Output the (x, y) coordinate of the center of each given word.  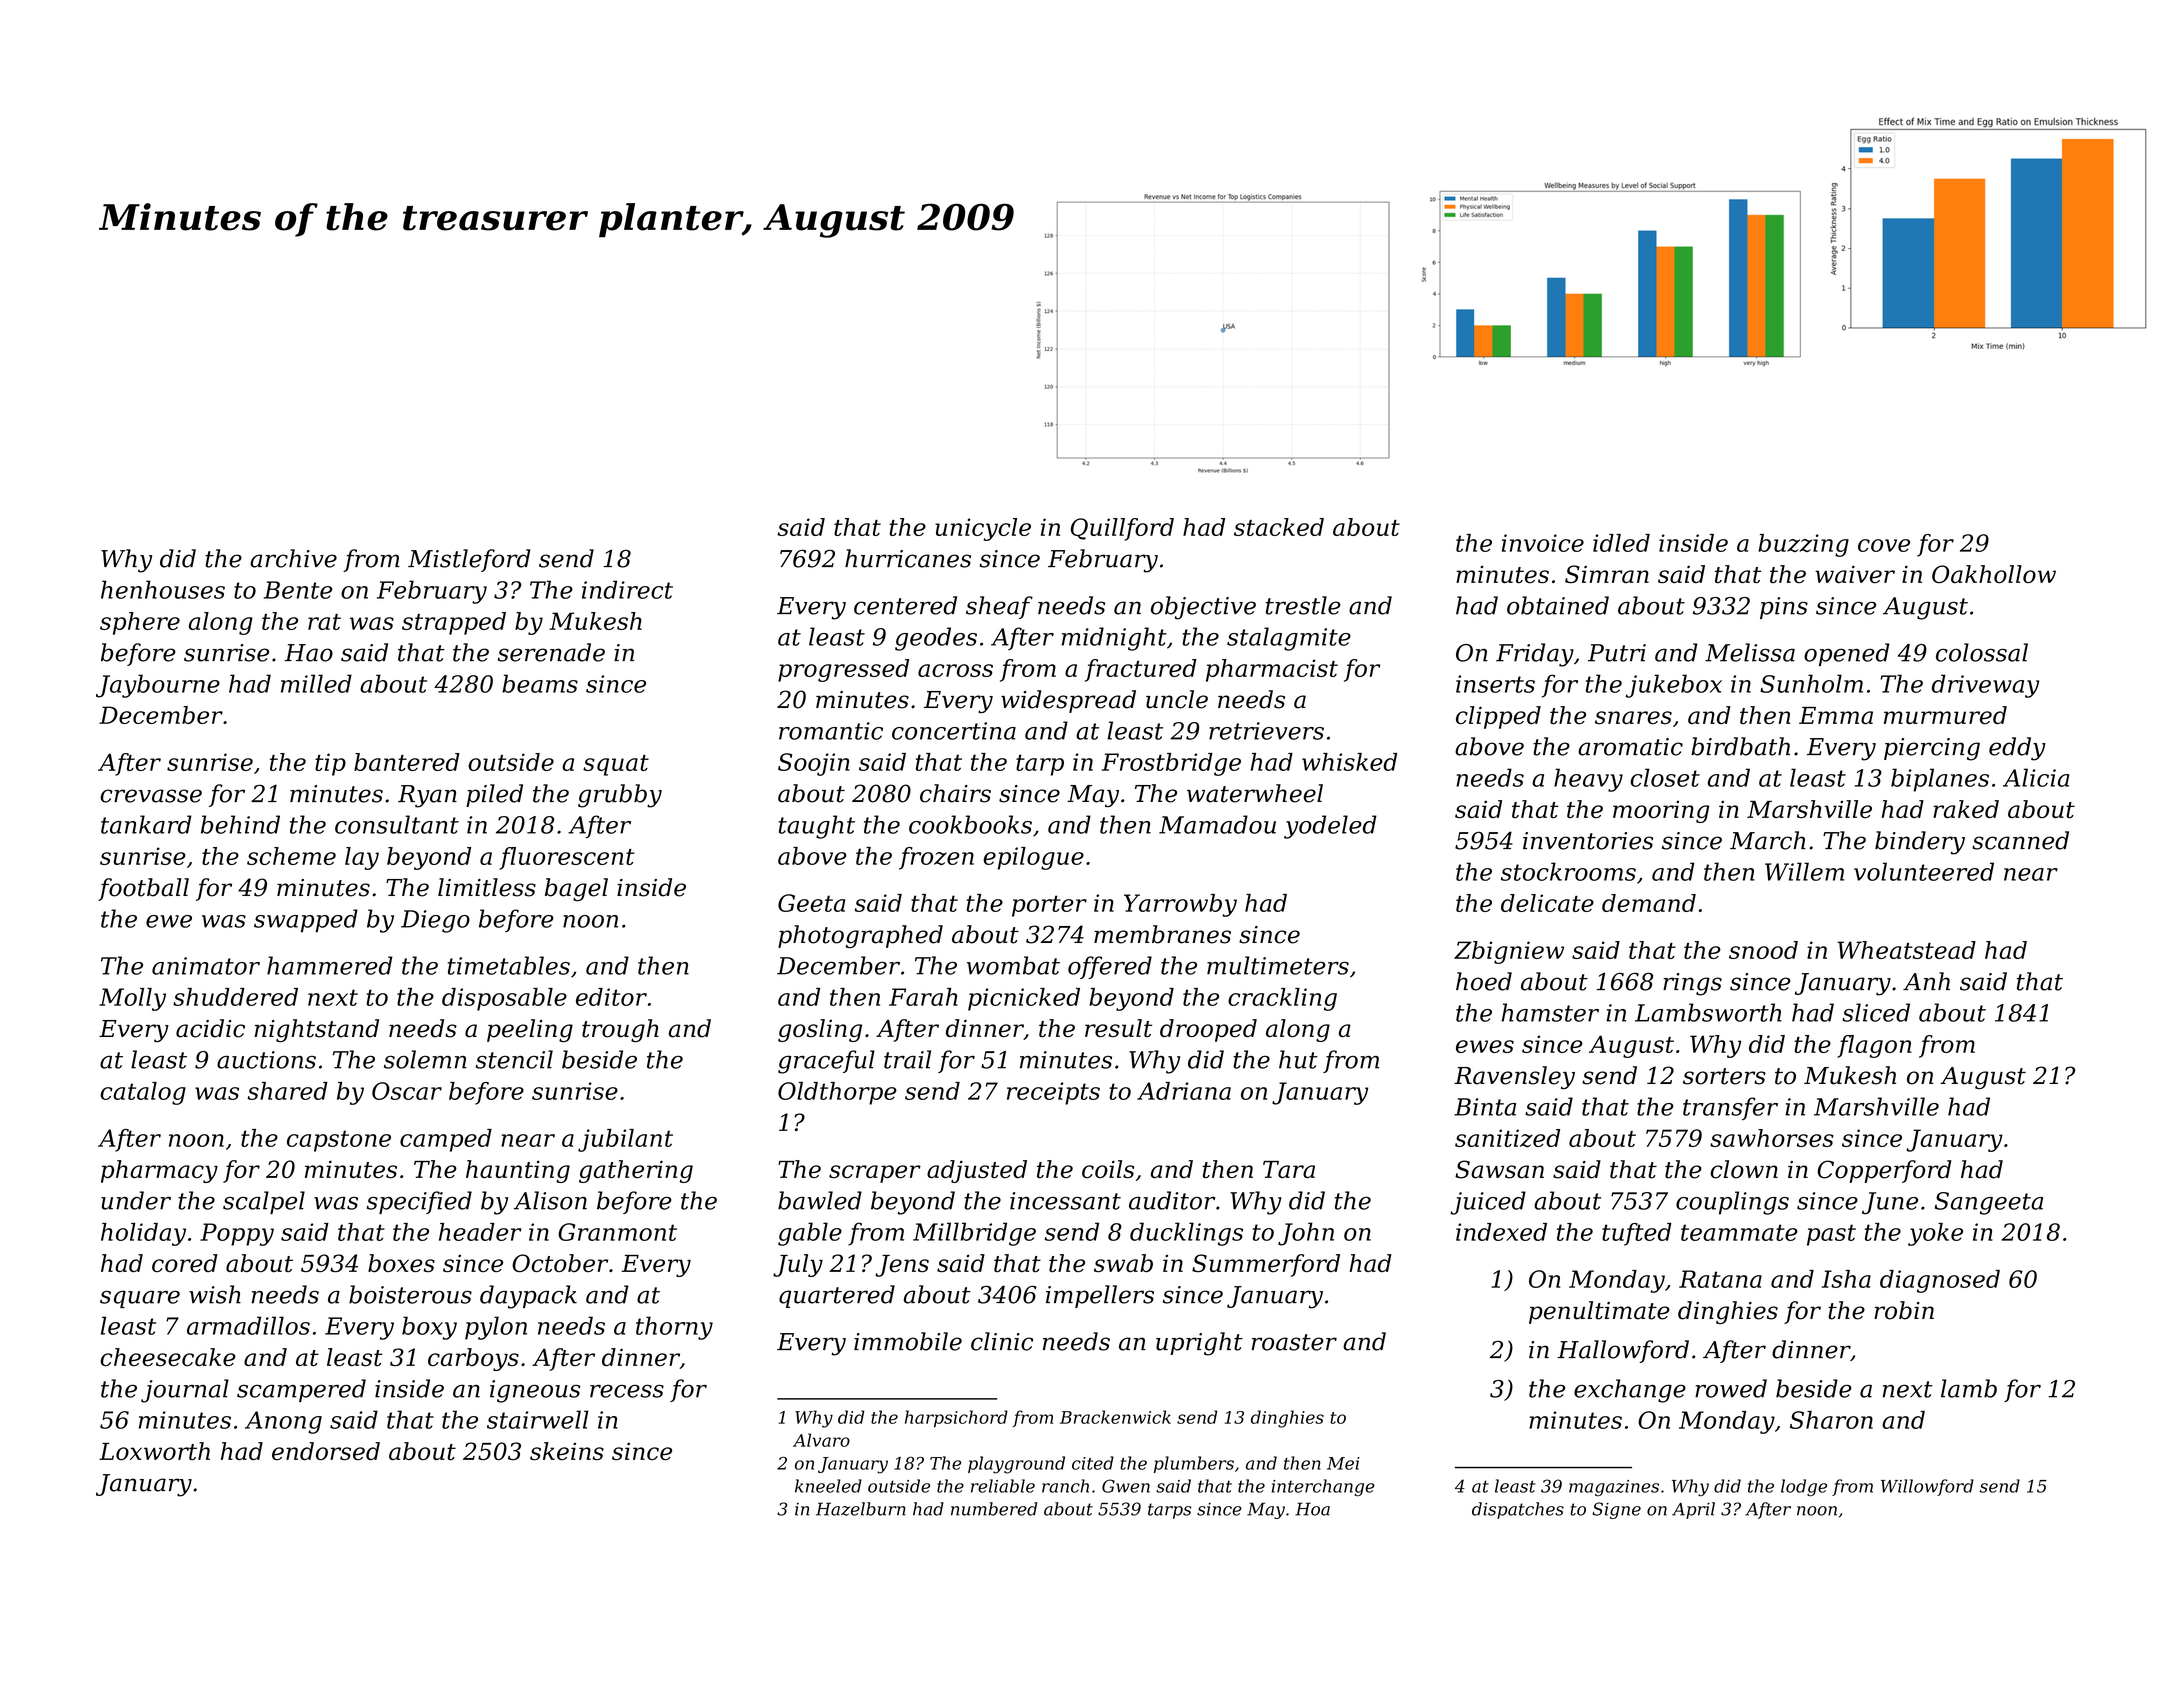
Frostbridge (1171, 764)
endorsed (326, 1451)
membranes (1162, 934)
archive (293, 558)
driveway (1985, 686)
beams (540, 683)
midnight (1114, 639)
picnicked (1024, 999)
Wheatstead (1907, 950)
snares (1633, 717)
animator (206, 966)
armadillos (248, 1325)
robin (1904, 1310)
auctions (266, 1060)
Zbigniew (1509, 952)
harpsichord (956, 1418)
